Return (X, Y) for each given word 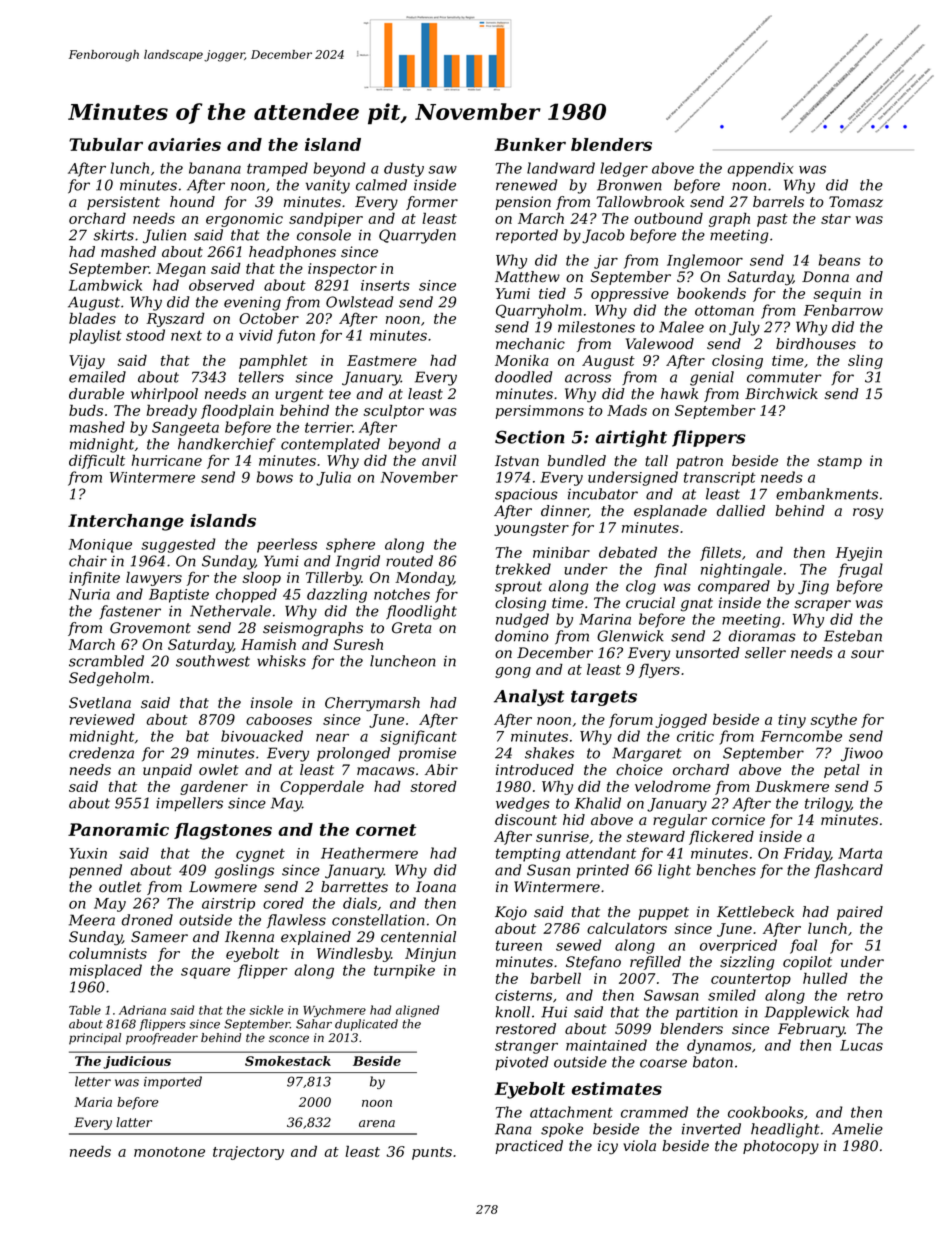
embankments (827, 494)
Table (85, 1010)
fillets (720, 553)
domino (522, 636)
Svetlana (100, 703)
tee (340, 394)
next (186, 335)
